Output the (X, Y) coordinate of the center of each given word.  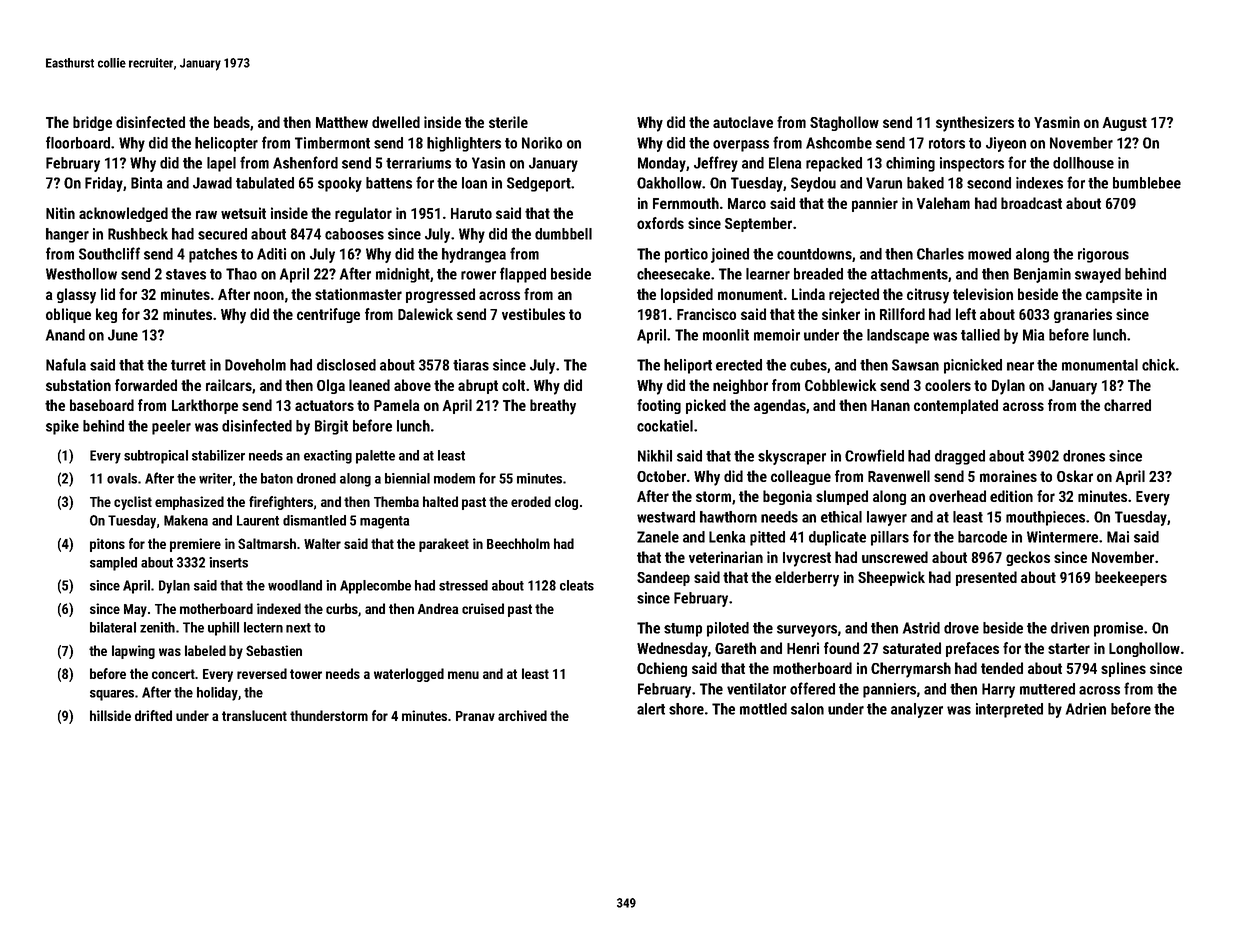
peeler (171, 427)
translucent (254, 715)
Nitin (60, 213)
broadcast (1031, 203)
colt (513, 385)
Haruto (471, 213)
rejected (854, 296)
